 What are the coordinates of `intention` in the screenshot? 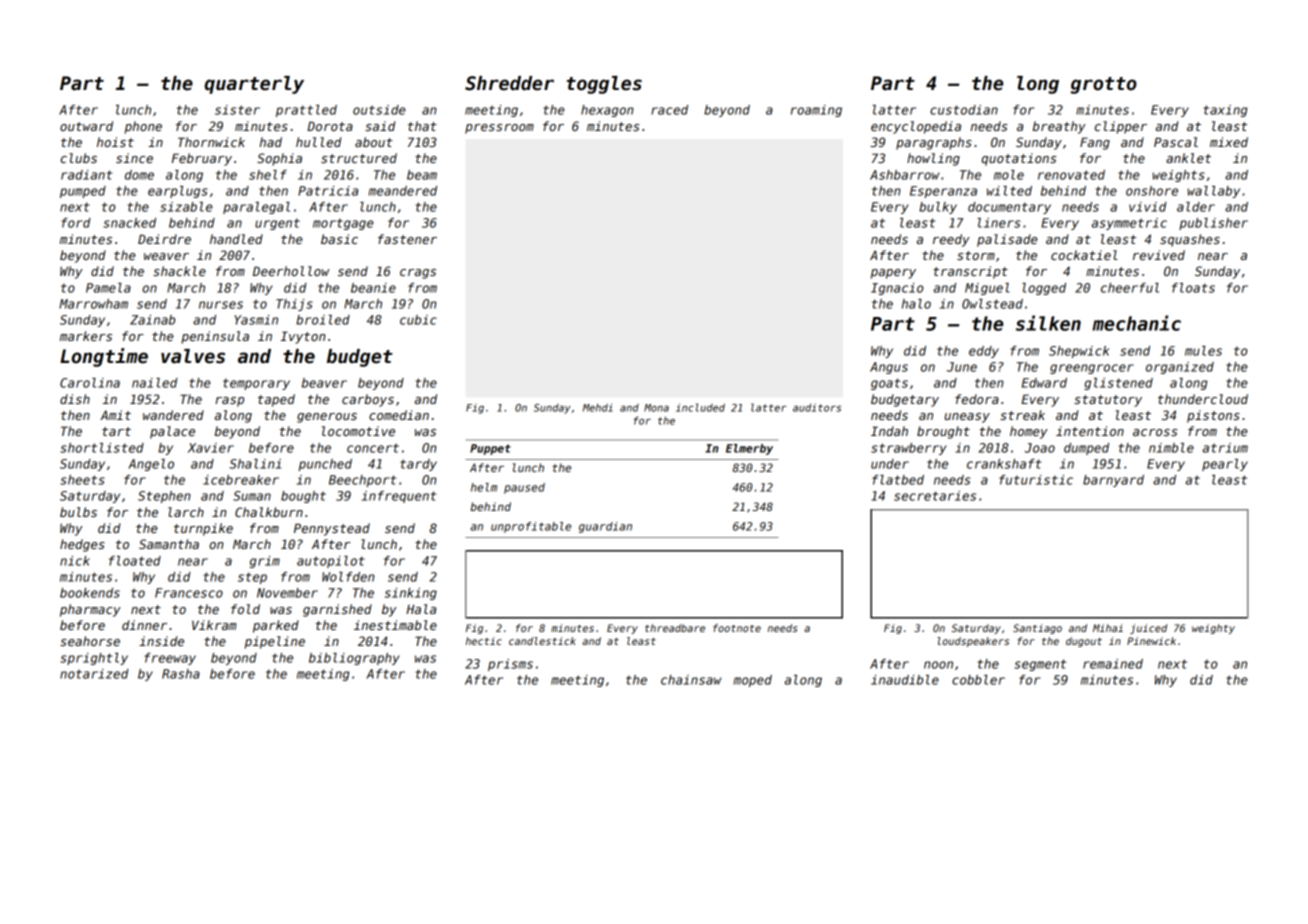 It's located at (1090, 431).
